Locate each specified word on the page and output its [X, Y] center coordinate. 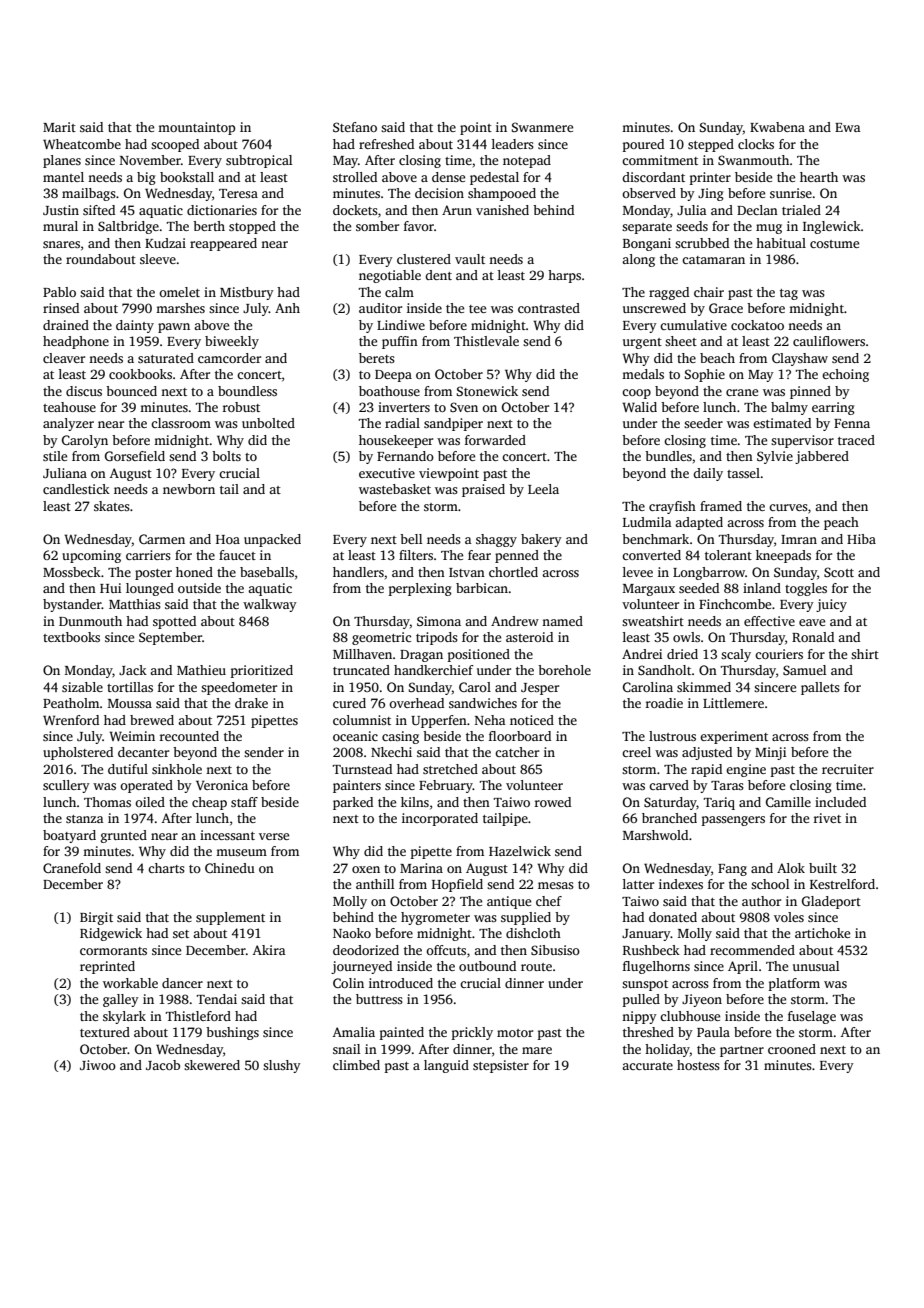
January [646, 935]
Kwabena [777, 127]
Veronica [222, 785]
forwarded [495, 440]
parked [353, 803]
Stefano [355, 127]
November [150, 160]
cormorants [113, 951]
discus [84, 391]
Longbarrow [709, 573]
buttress [379, 999]
